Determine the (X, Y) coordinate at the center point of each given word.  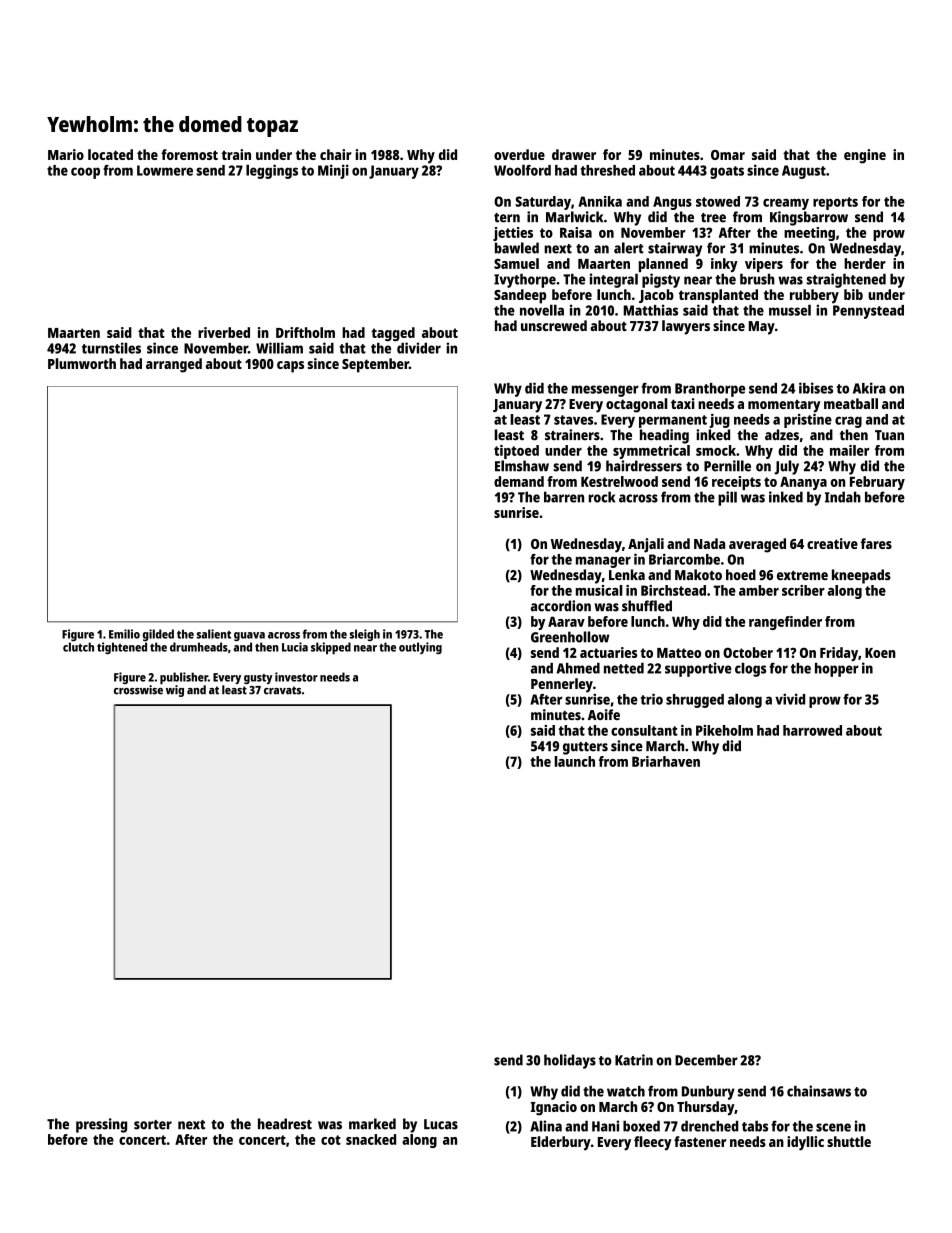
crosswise (138, 690)
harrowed (812, 730)
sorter (153, 1125)
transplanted (718, 296)
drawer (574, 154)
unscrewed (554, 325)
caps (290, 367)
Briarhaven (666, 761)
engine (865, 156)
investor (296, 677)
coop (85, 173)
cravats (282, 690)
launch (574, 761)
